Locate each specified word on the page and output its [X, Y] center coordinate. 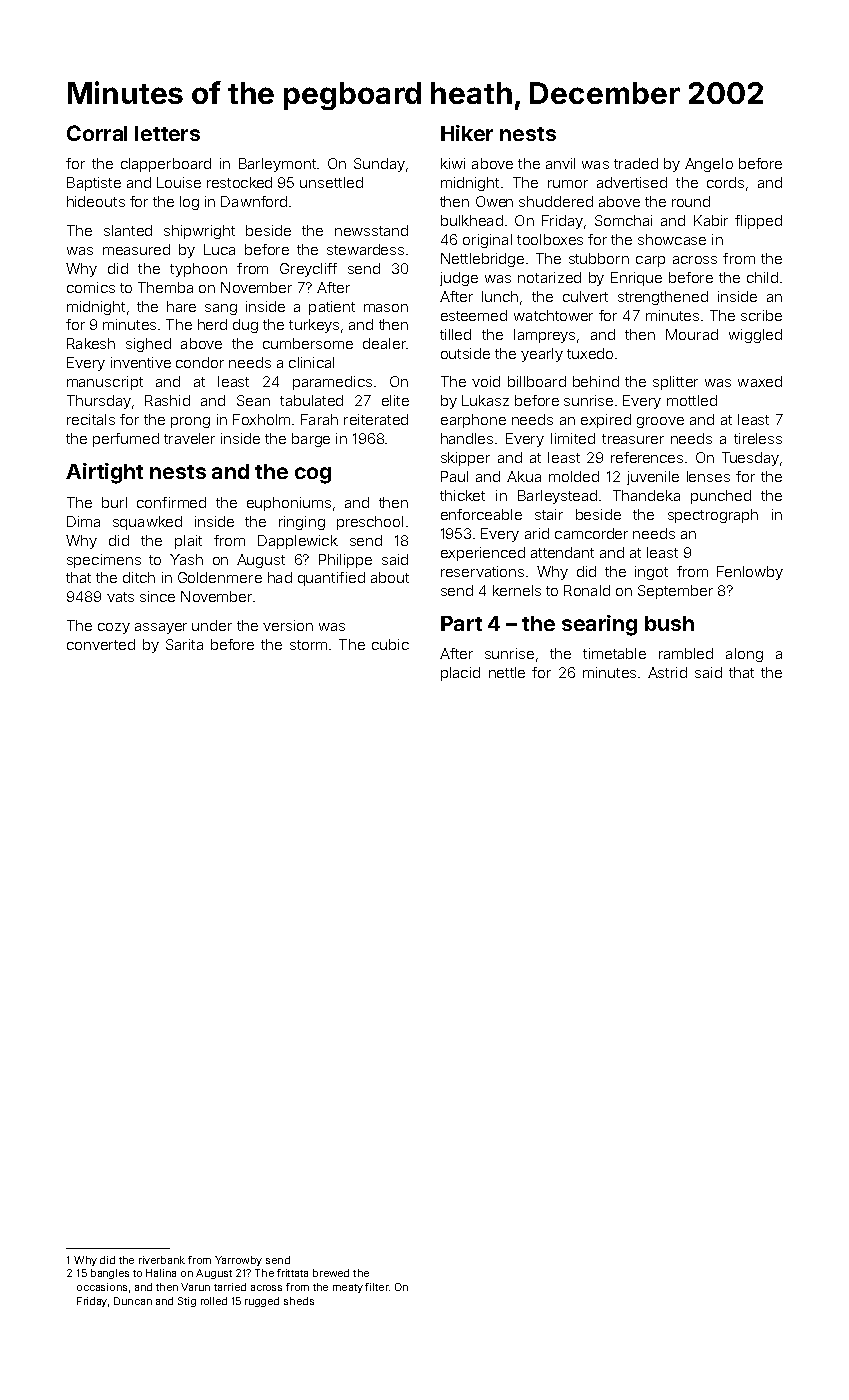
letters [167, 133]
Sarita [184, 644]
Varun [195, 1287]
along [744, 655]
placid [460, 674]
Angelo [709, 165]
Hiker [467, 133]
